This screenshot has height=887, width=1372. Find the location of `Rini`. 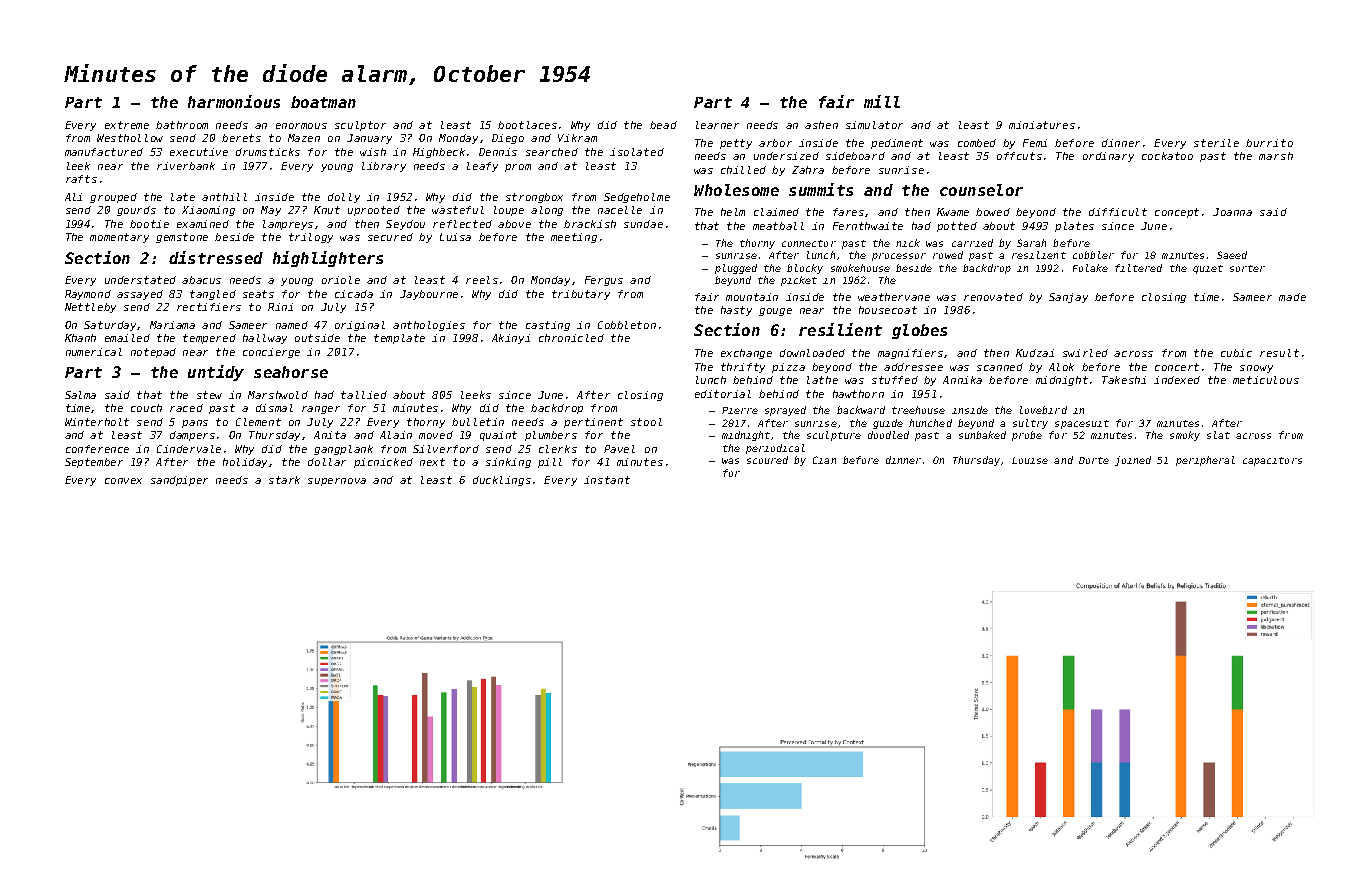

Rini is located at coordinates (280, 307).
